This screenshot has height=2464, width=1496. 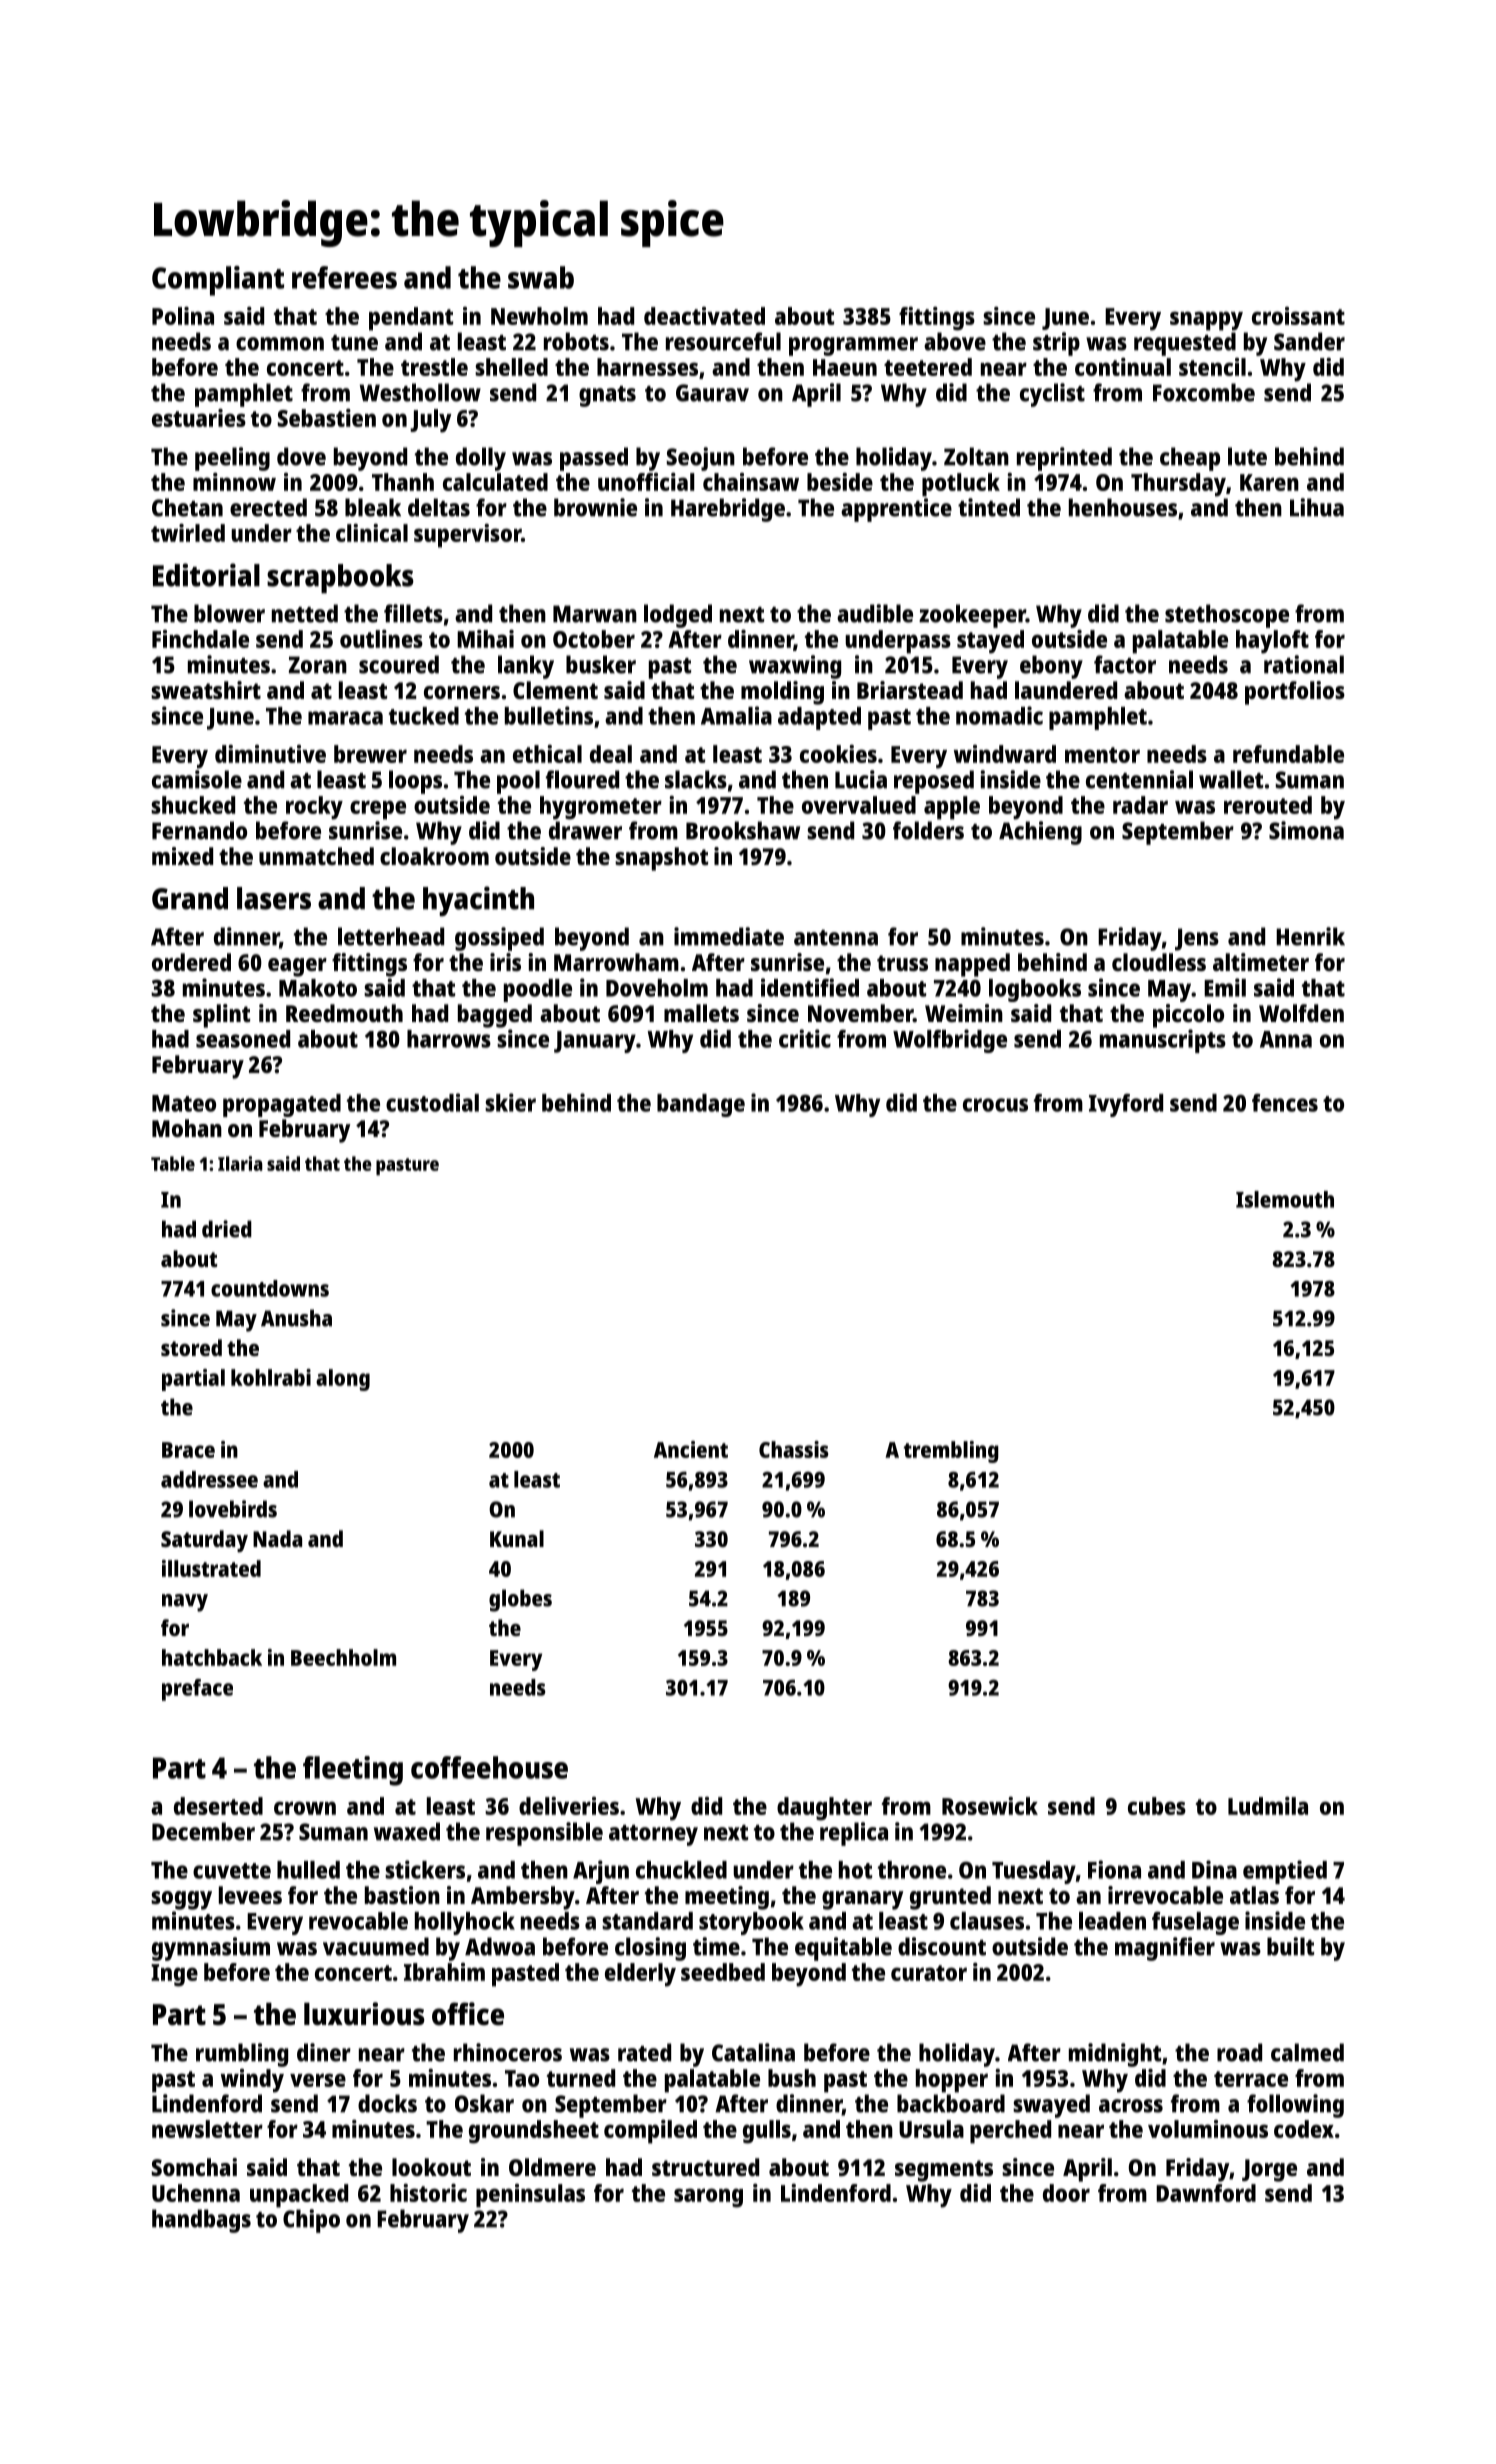 What do you see at coordinates (271, 1377) in the screenshot?
I see `kohlrabi` at bounding box center [271, 1377].
